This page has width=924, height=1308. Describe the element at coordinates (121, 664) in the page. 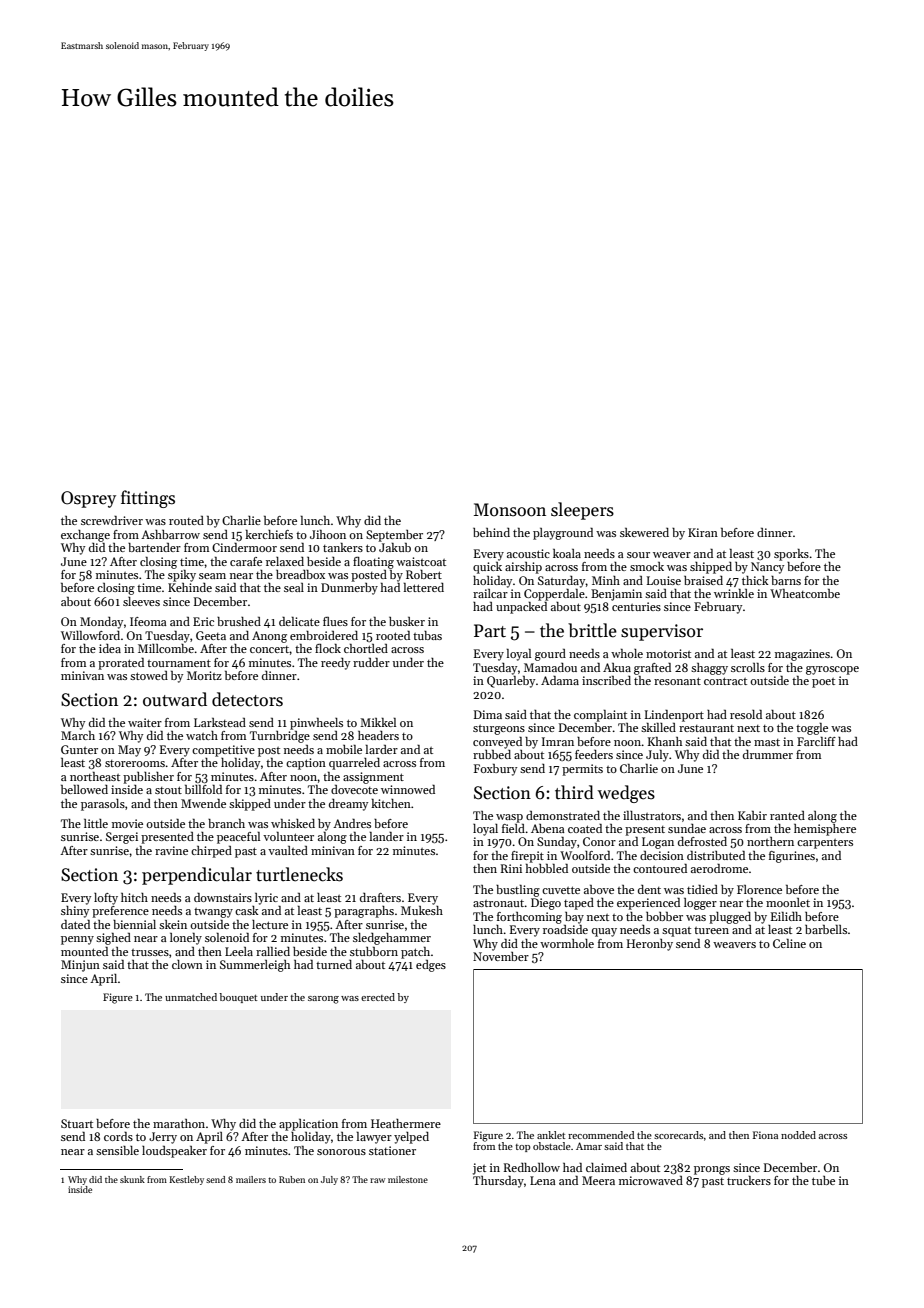

I see `prorated` at that location.
